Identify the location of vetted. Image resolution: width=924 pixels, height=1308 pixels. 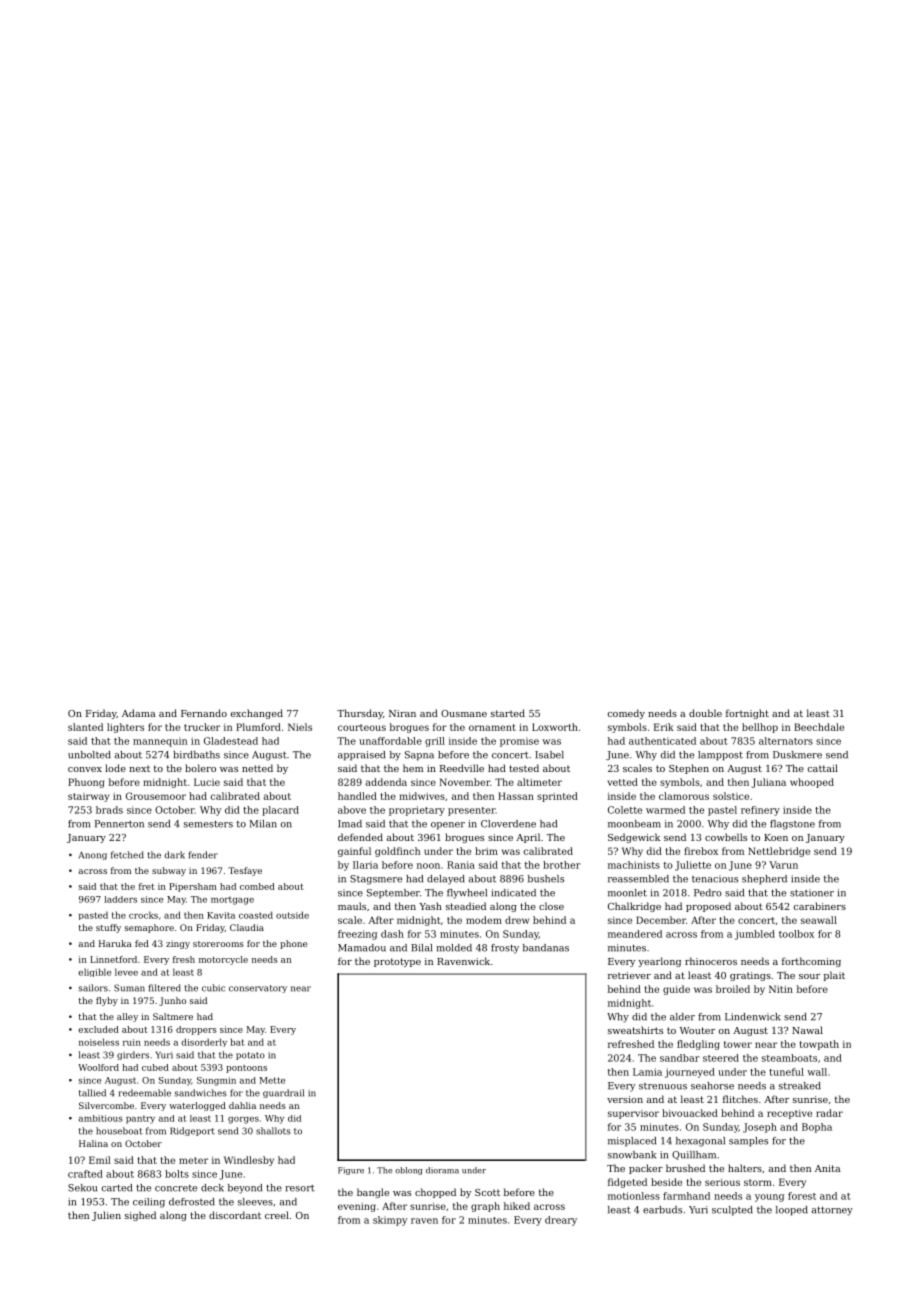
(623, 782).
